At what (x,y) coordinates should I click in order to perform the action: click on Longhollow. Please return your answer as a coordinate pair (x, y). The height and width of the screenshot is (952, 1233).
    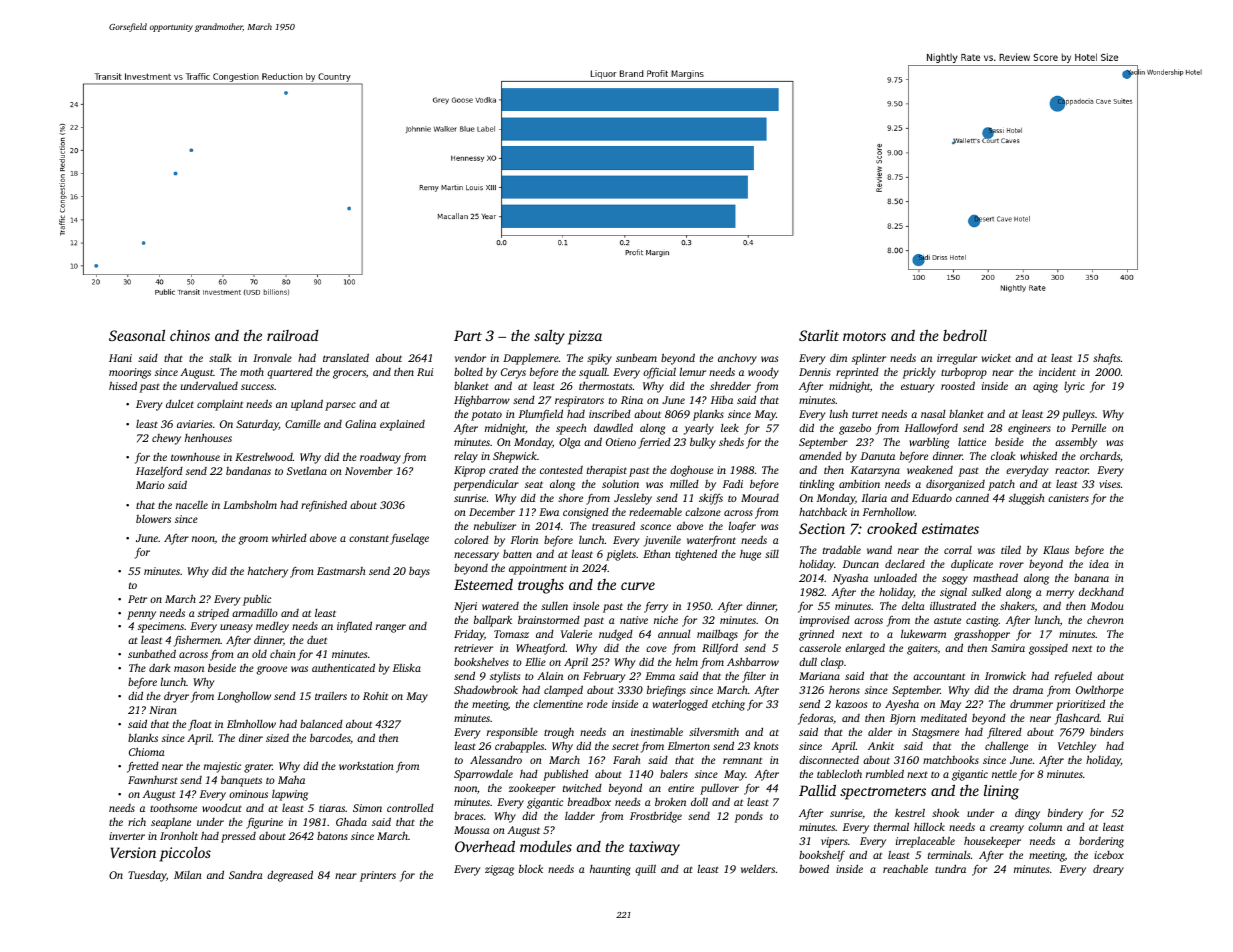
    Looking at the image, I should click on (244, 697).
